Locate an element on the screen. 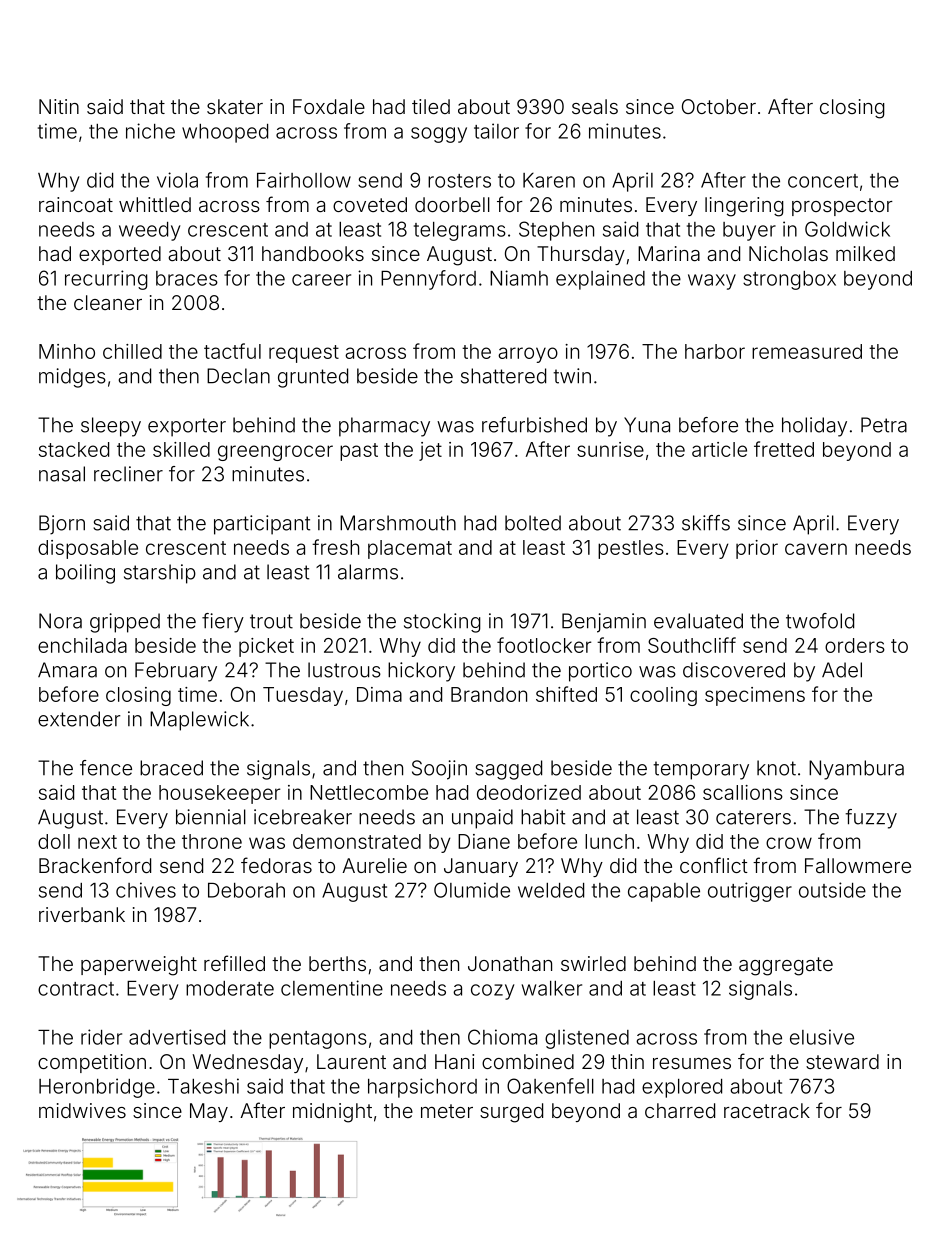  orders is located at coordinates (855, 645).
